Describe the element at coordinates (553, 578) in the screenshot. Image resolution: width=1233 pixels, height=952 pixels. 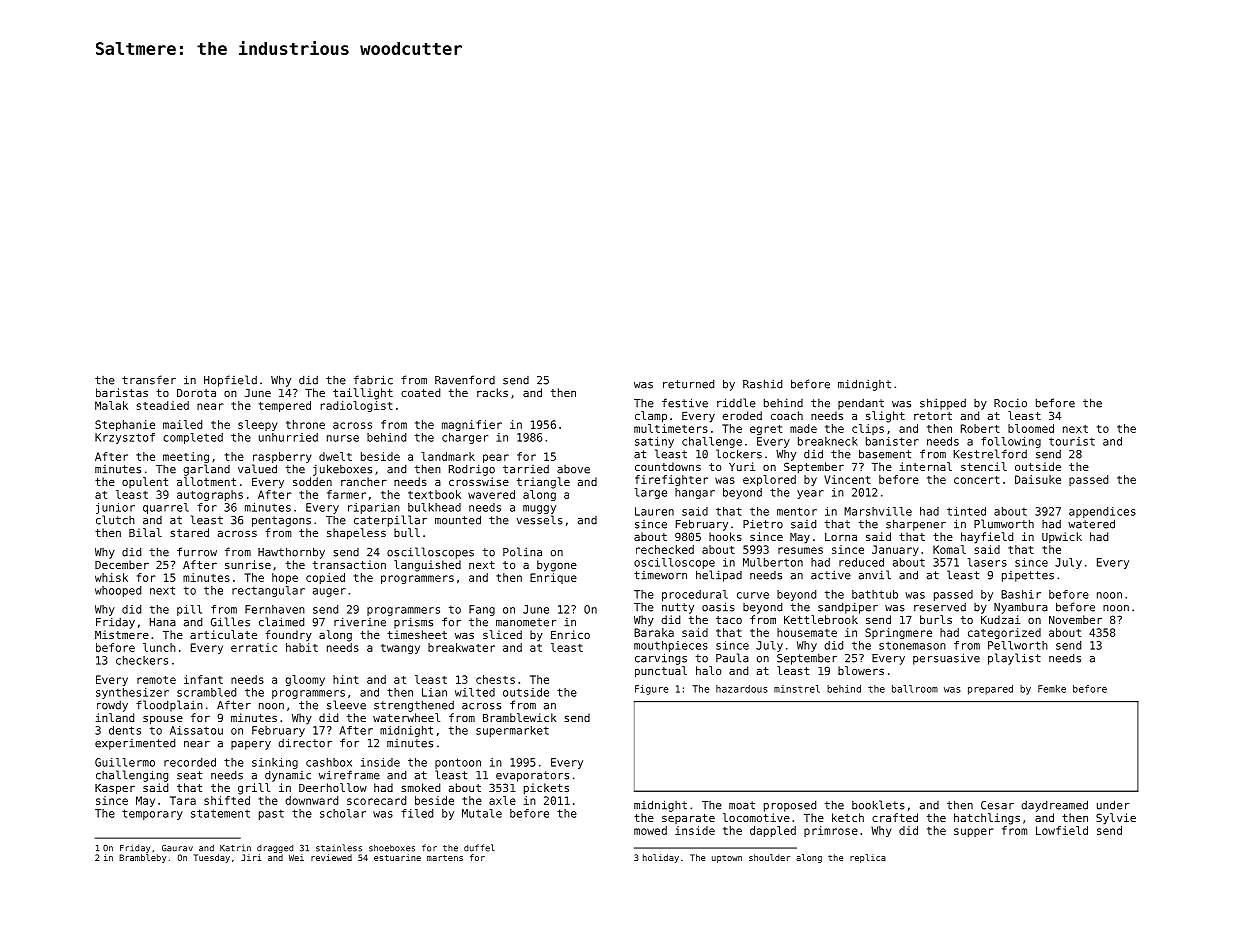
I see `Enrique` at that location.
